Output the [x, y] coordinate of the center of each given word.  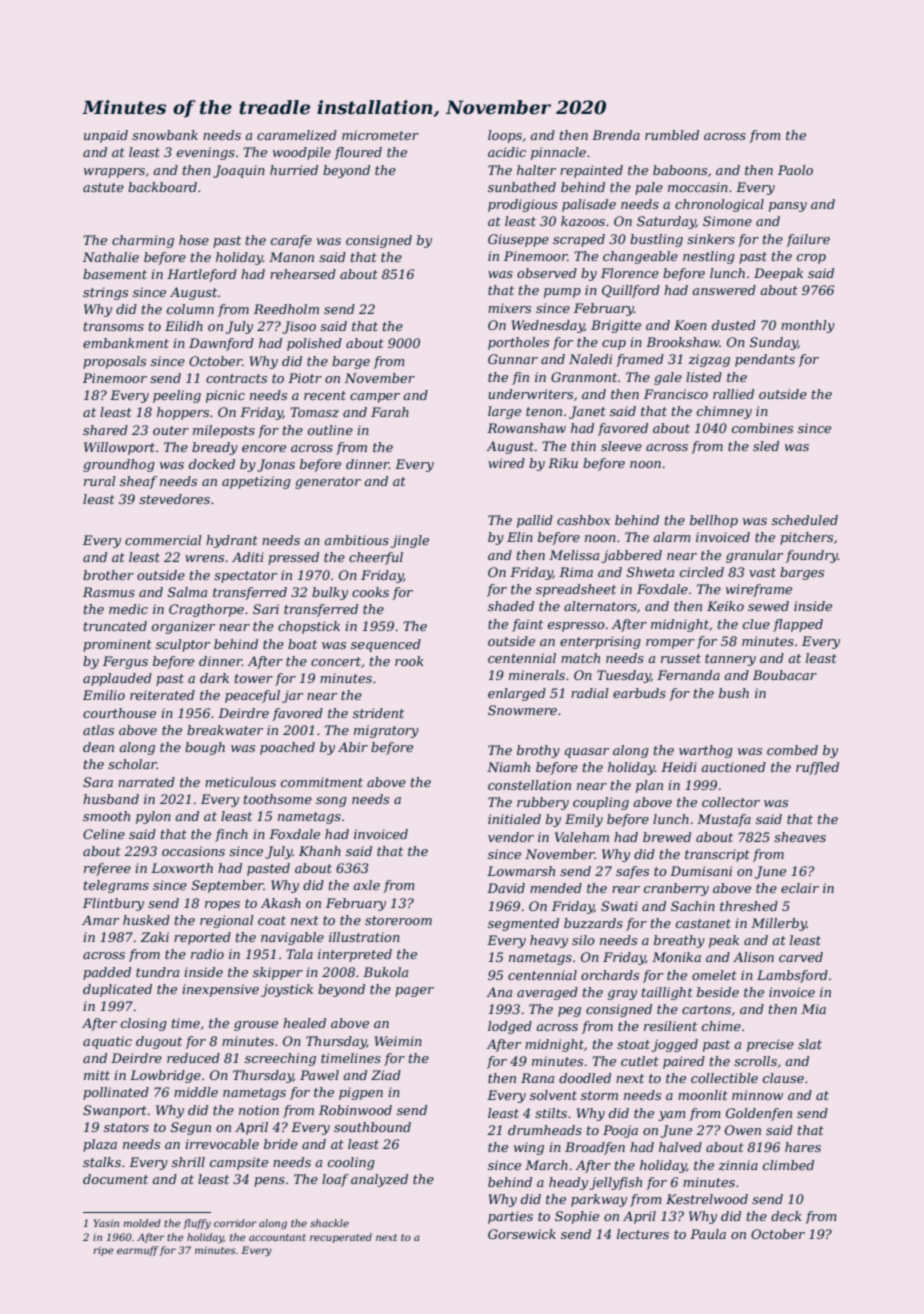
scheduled [805, 520]
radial [589, 693]
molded [142, 1223]
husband [111, 799]
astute [103, 187]
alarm [672, 537]
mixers [509, 308]
